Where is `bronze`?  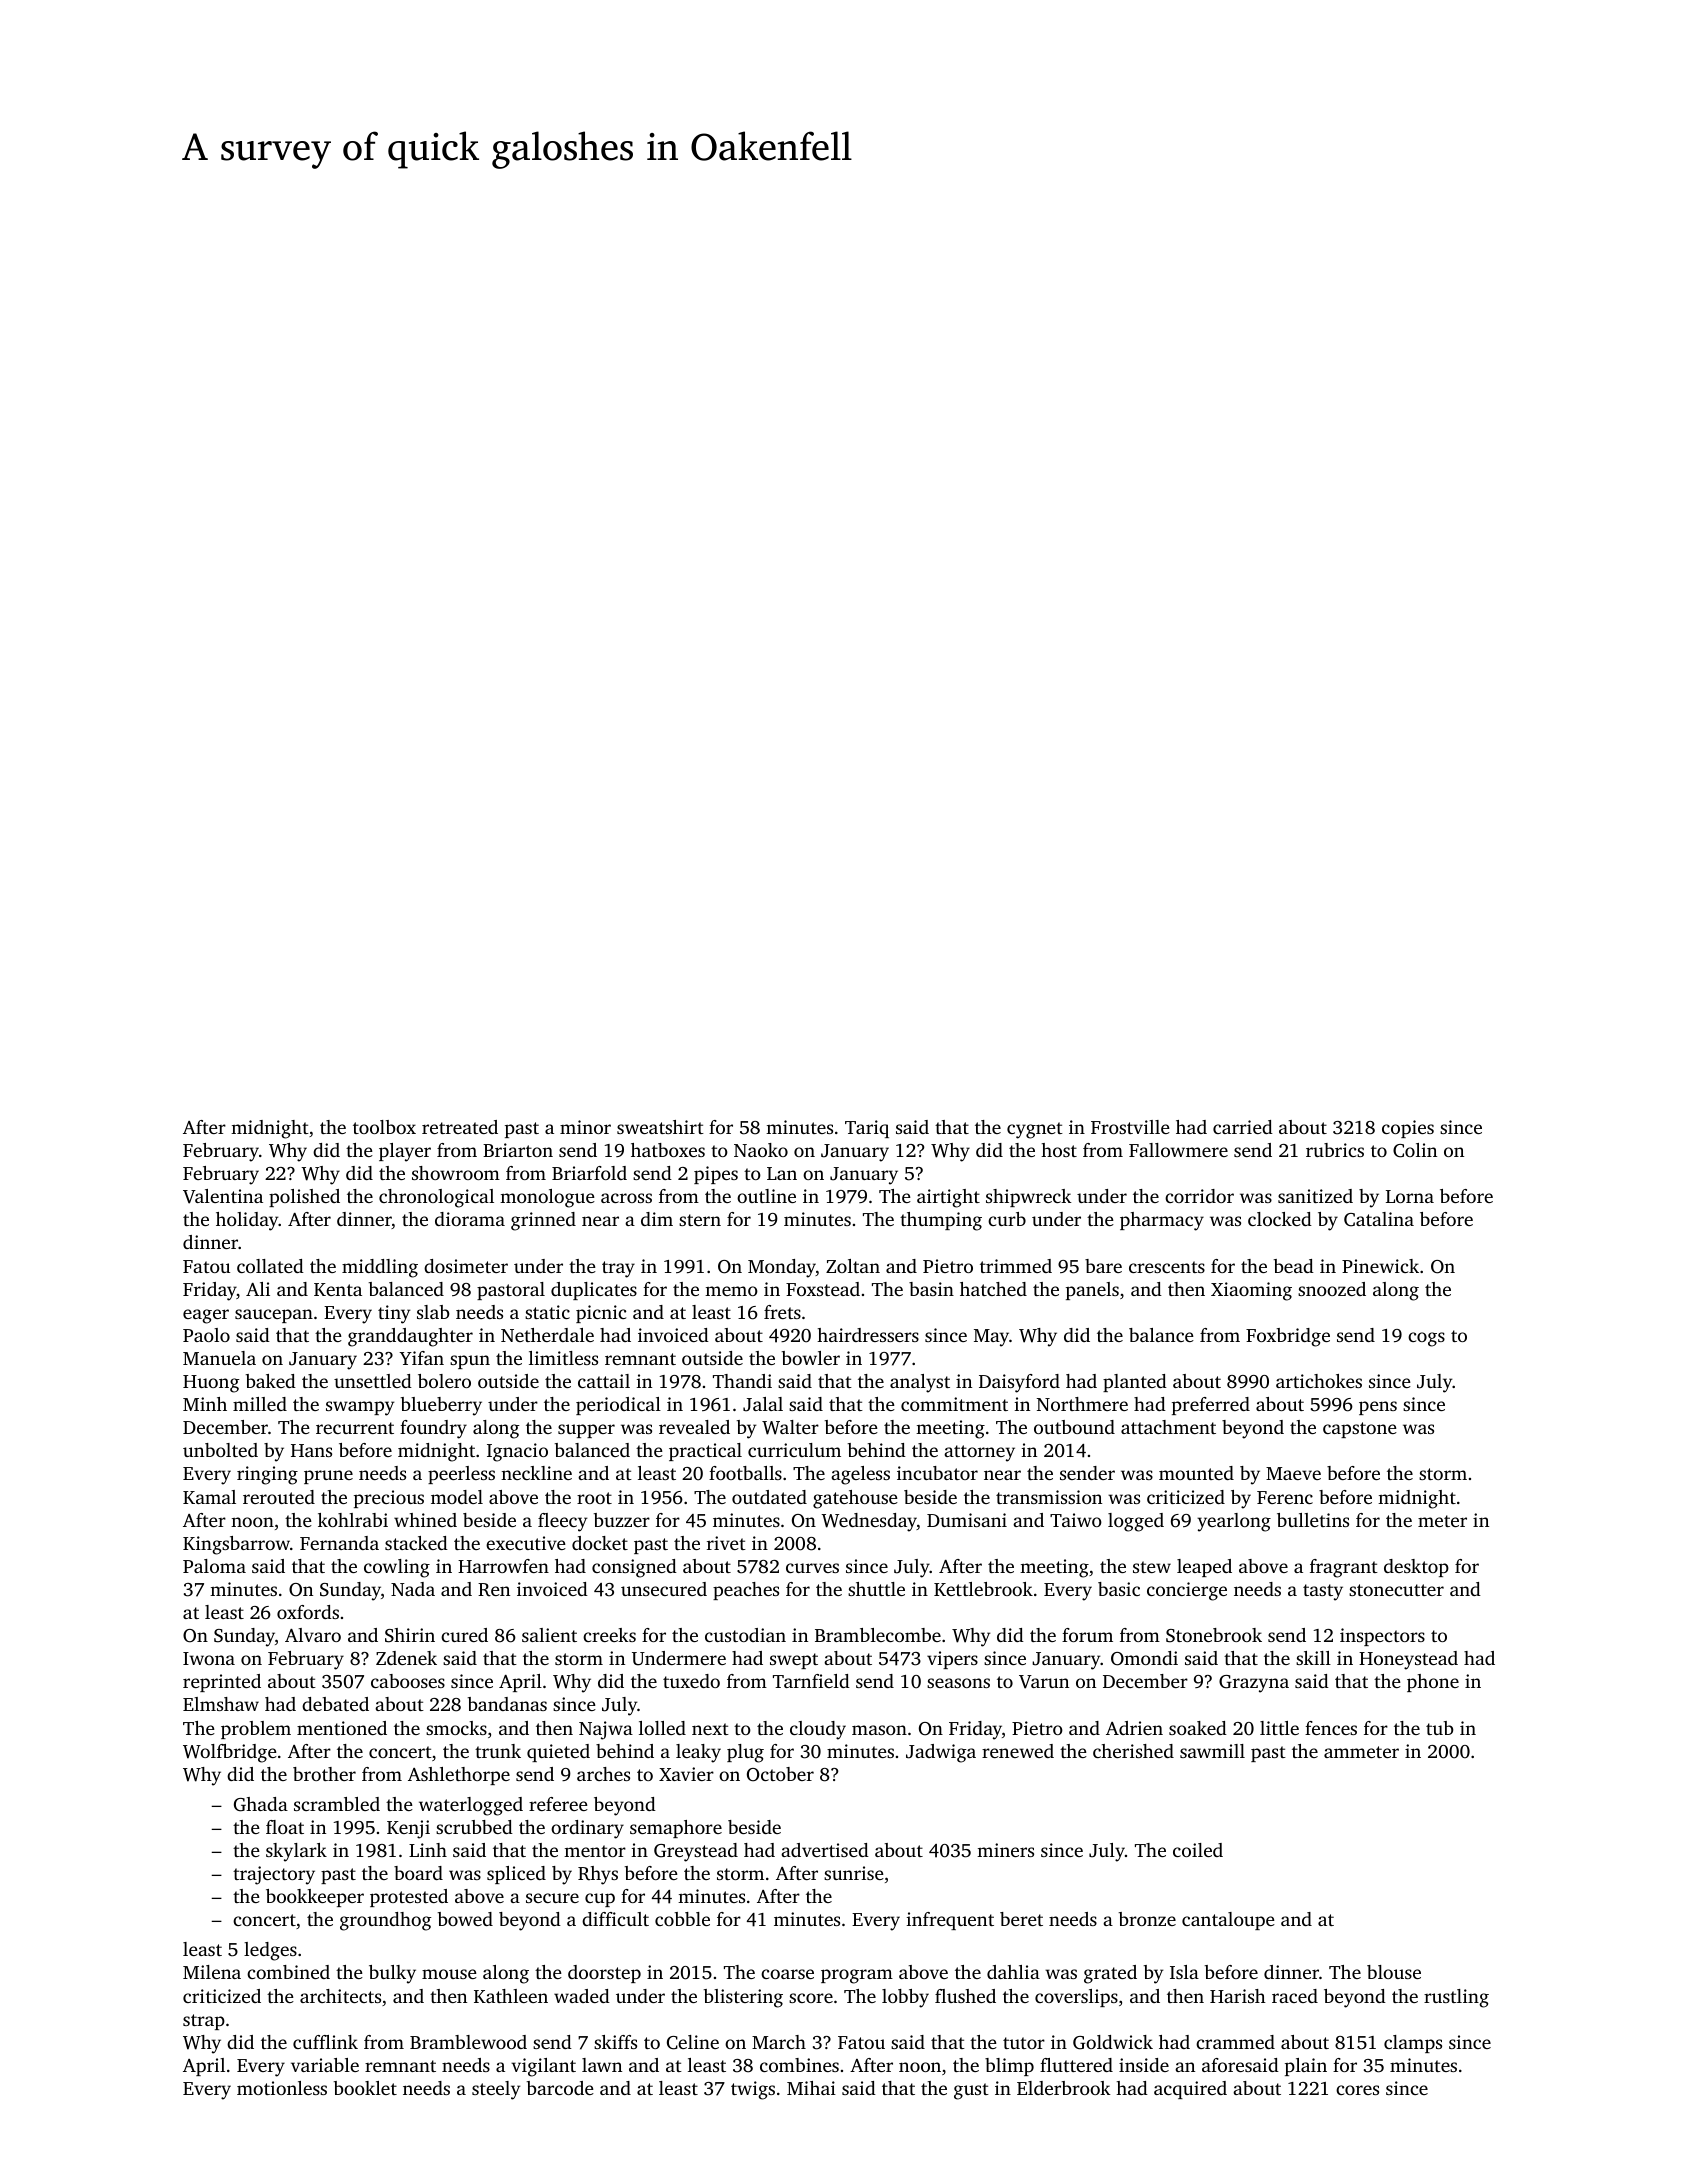
bronze is located at coordinates (1147, 1919).
